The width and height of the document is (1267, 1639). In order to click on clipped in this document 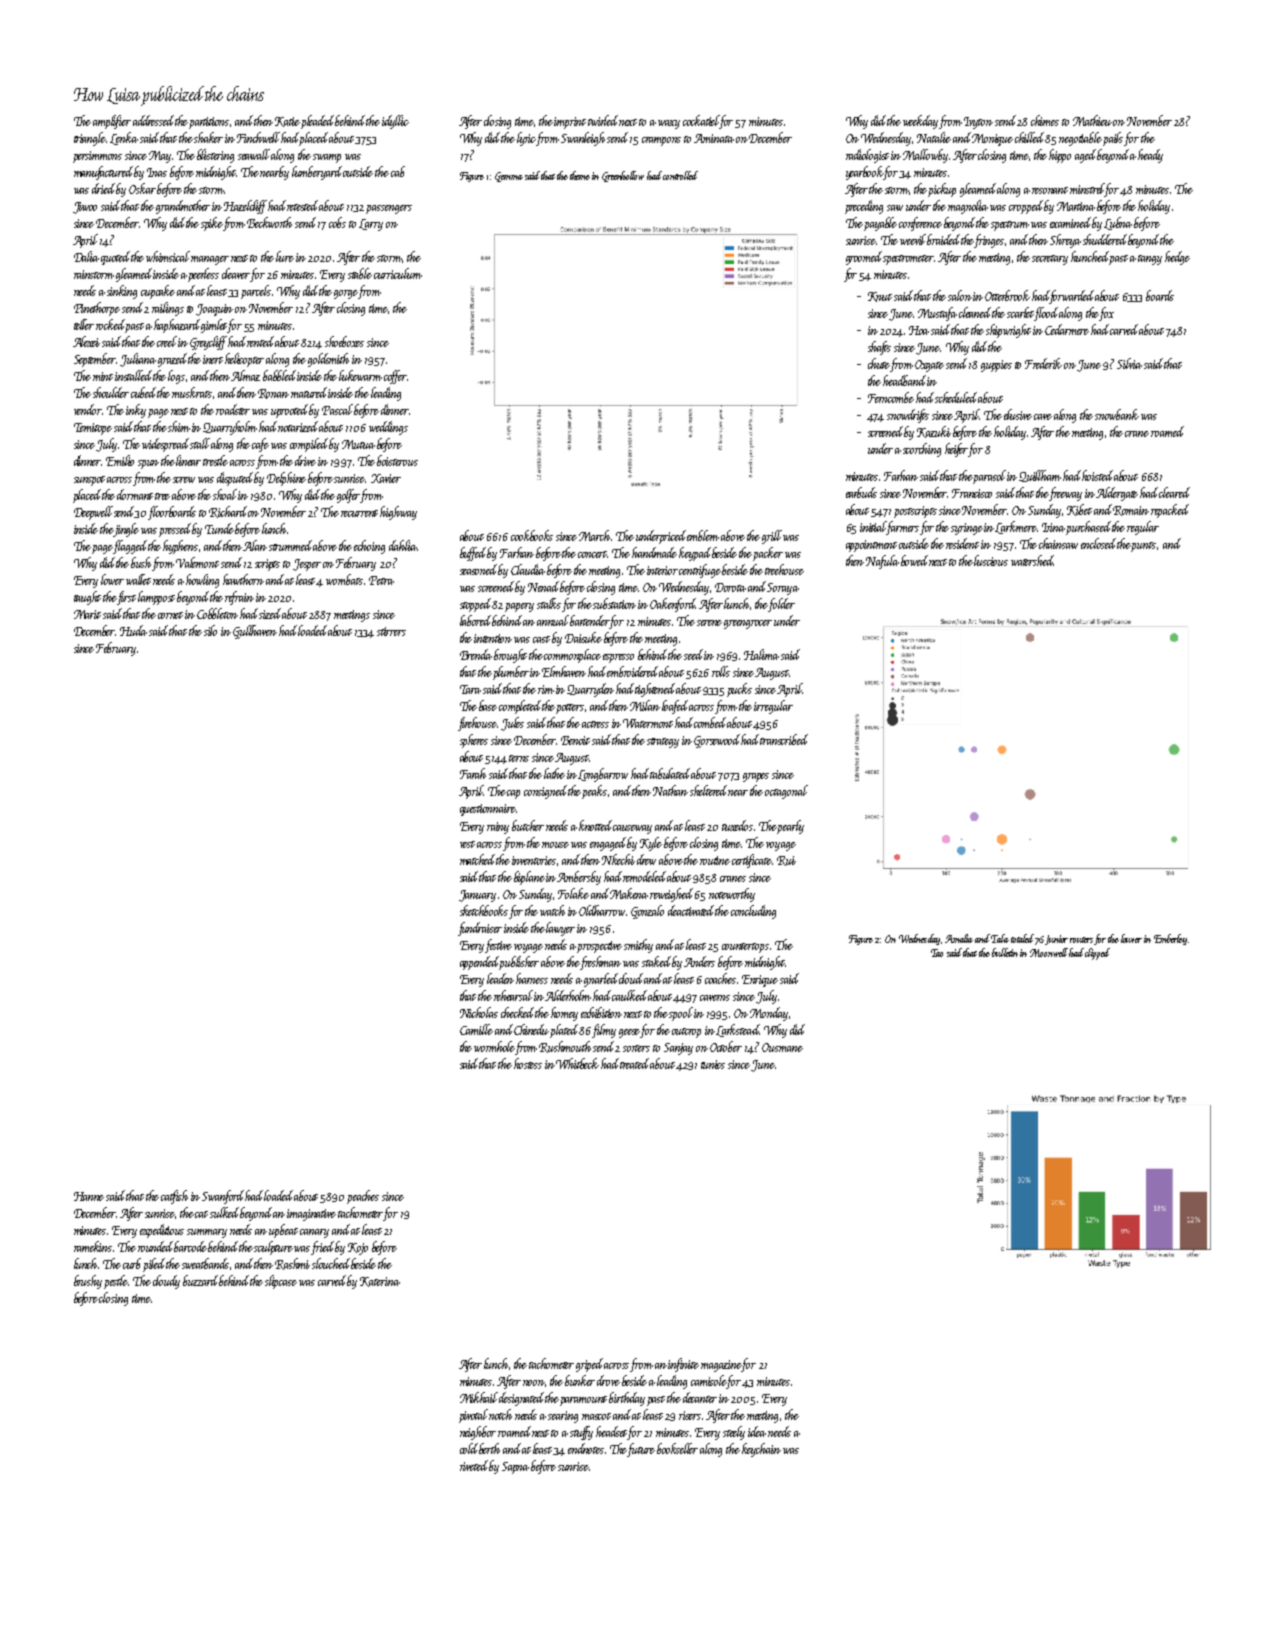, I will do `click(1097, 954)`.
